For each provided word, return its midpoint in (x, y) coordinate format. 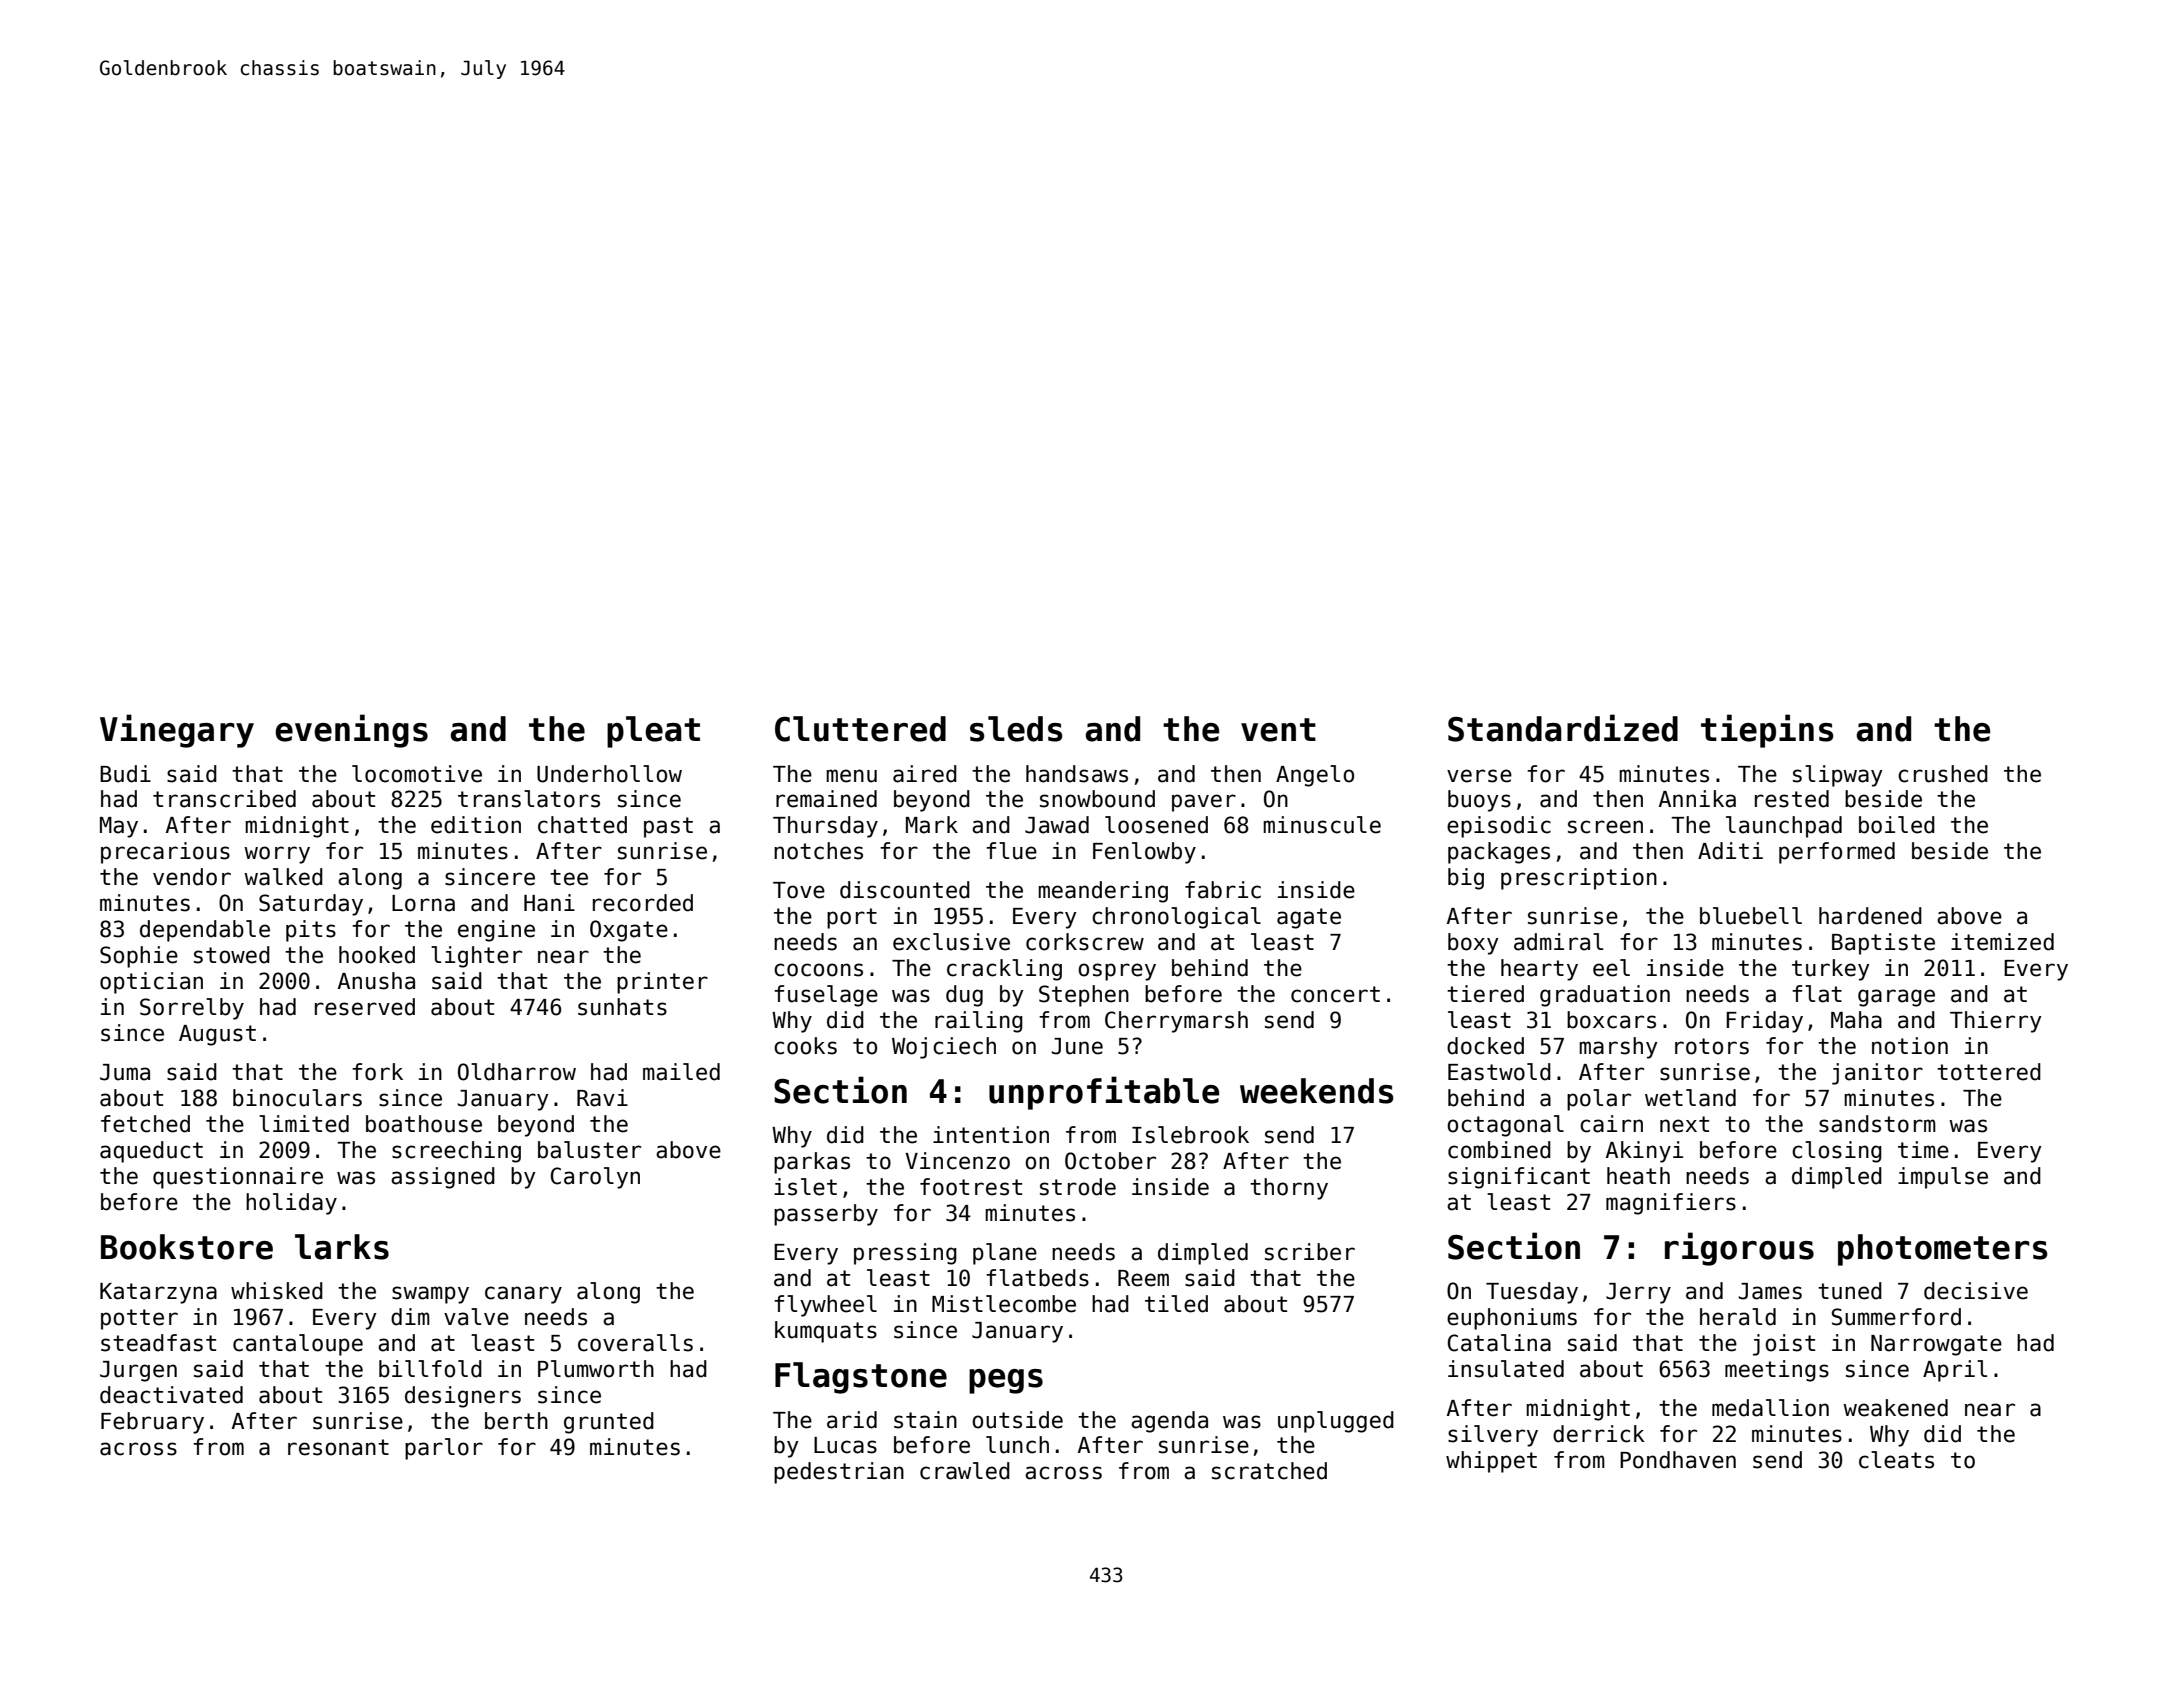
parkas (812, 1163)
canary (523, 1295)
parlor (444, 1449)
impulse (1943, 1178)
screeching (456, 1152)
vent (1278, 730)
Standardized (1563, 728)
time (1923, 1150)
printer (662, 983)
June (1077, 1046)
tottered (1989, 1072)
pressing (905, 1254)
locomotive (417, 774)
